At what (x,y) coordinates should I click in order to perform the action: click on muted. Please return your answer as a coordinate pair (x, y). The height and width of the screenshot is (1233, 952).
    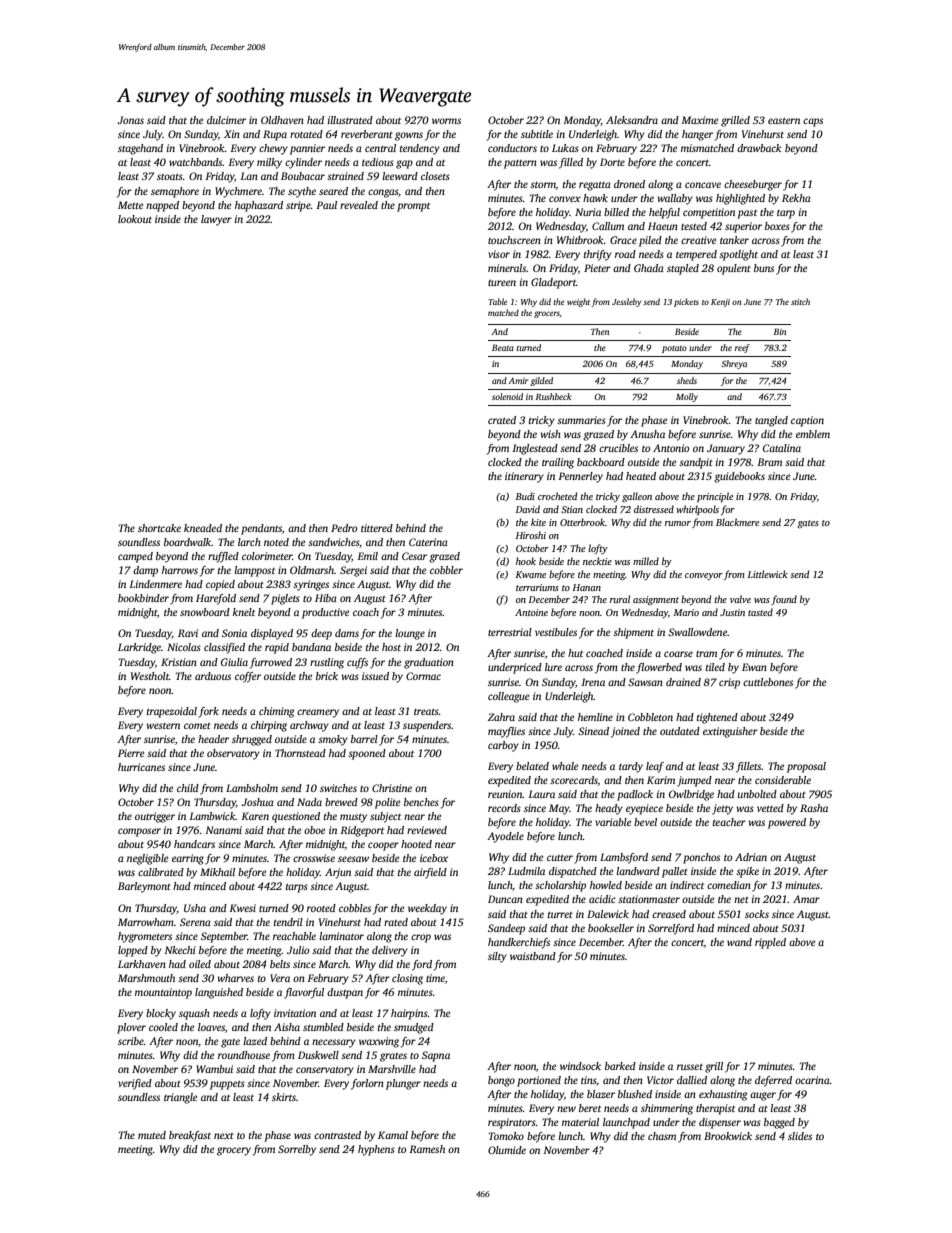
    Looking at the image, I should click on (152, 1135).
